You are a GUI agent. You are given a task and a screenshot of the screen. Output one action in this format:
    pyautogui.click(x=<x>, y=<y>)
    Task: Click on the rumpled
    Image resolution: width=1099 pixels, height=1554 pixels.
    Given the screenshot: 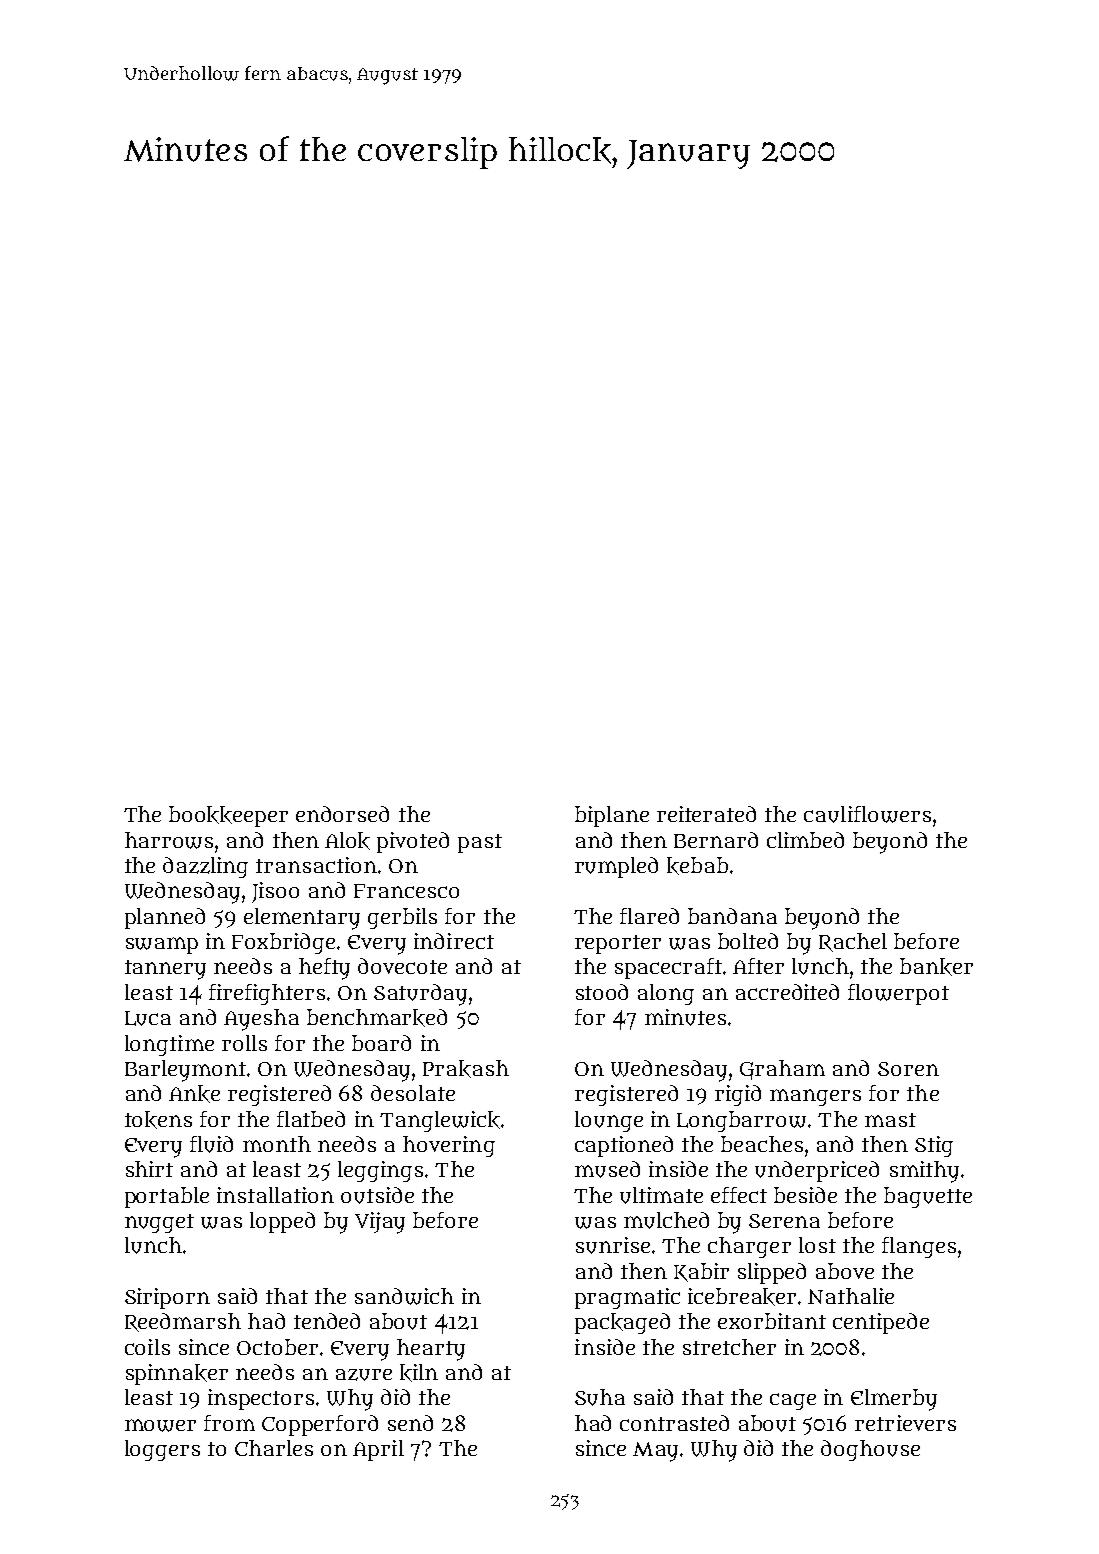 What is the action you would take?
    pyautogui.click(x=616, y=867)
